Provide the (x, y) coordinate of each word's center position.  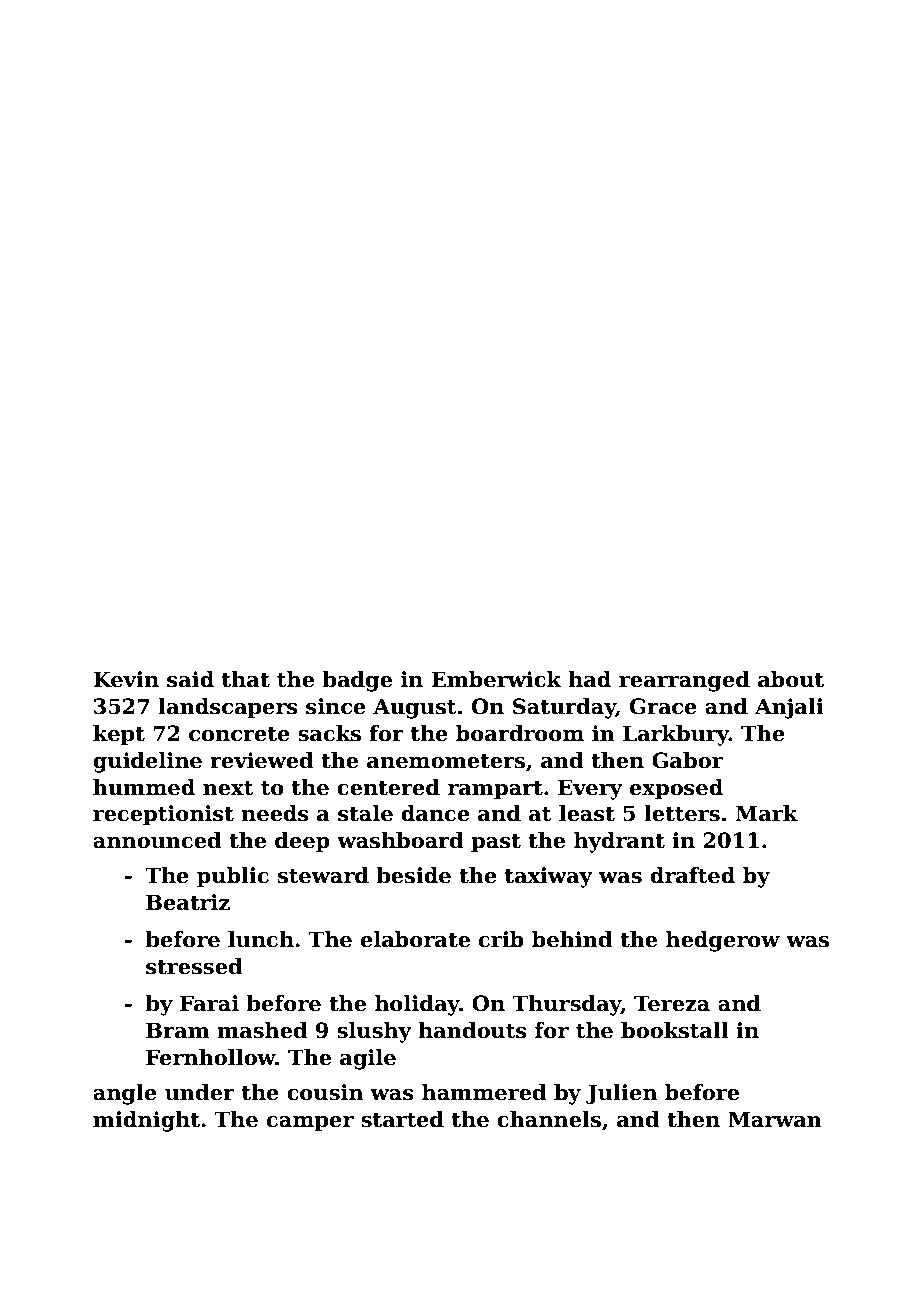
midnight (146, 1121)
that (246, 679)
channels (549, 1119)
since (336, 706)
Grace (663, 706)
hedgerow (723, 941)
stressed (194, 966)
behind (572, 939)
